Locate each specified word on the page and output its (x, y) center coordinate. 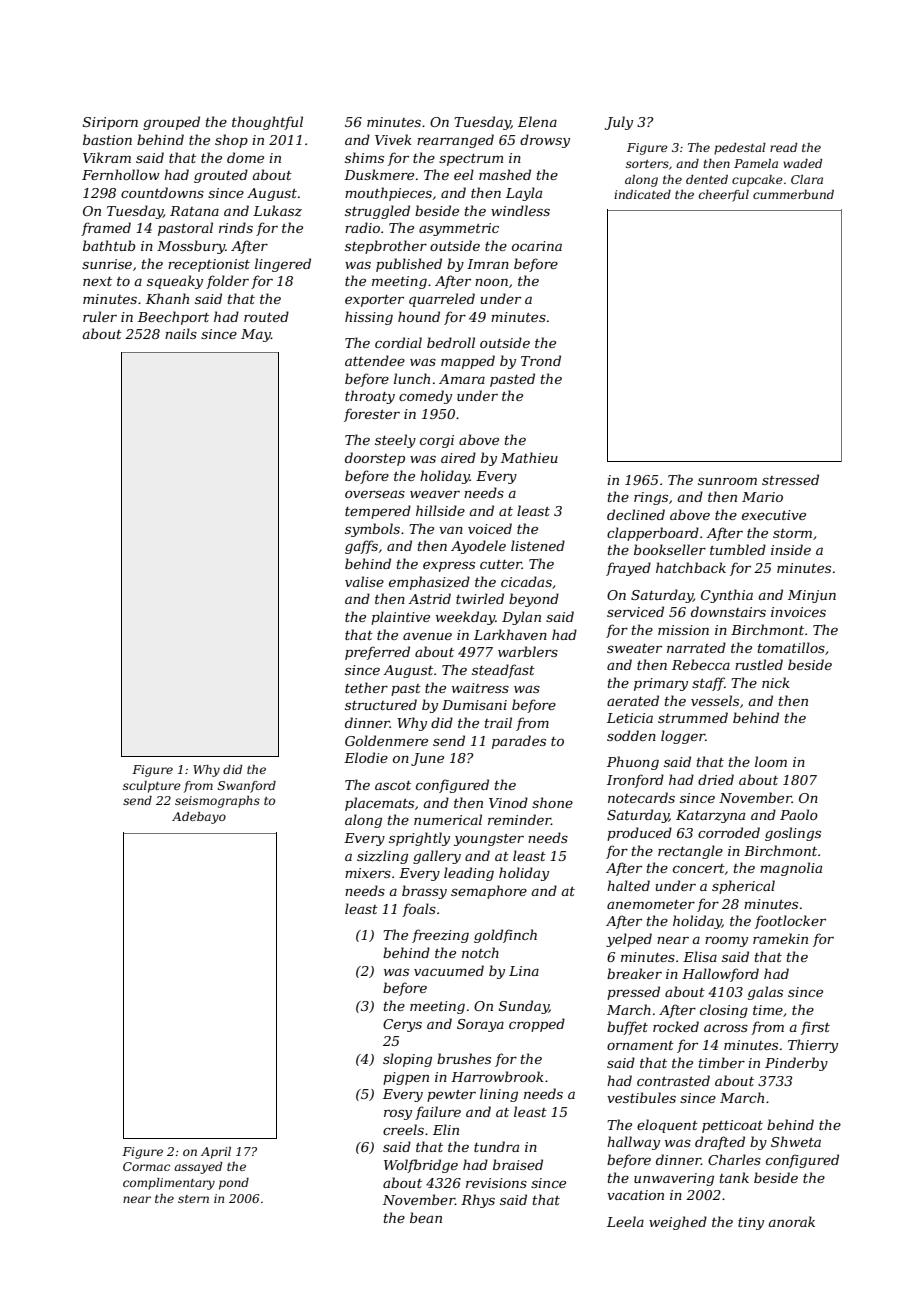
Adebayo (199, 818)
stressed (790, 479)
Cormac (146, 1166)
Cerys (402, 1025)
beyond (534, 600)
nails (181, 333)
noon (491, 282)
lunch (412, 378)
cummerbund (793, 194)
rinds (236, 227)
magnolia (791, 869)
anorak (791, 1221)
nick (776, 682)
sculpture (152, 787)
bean (426, 1217)
